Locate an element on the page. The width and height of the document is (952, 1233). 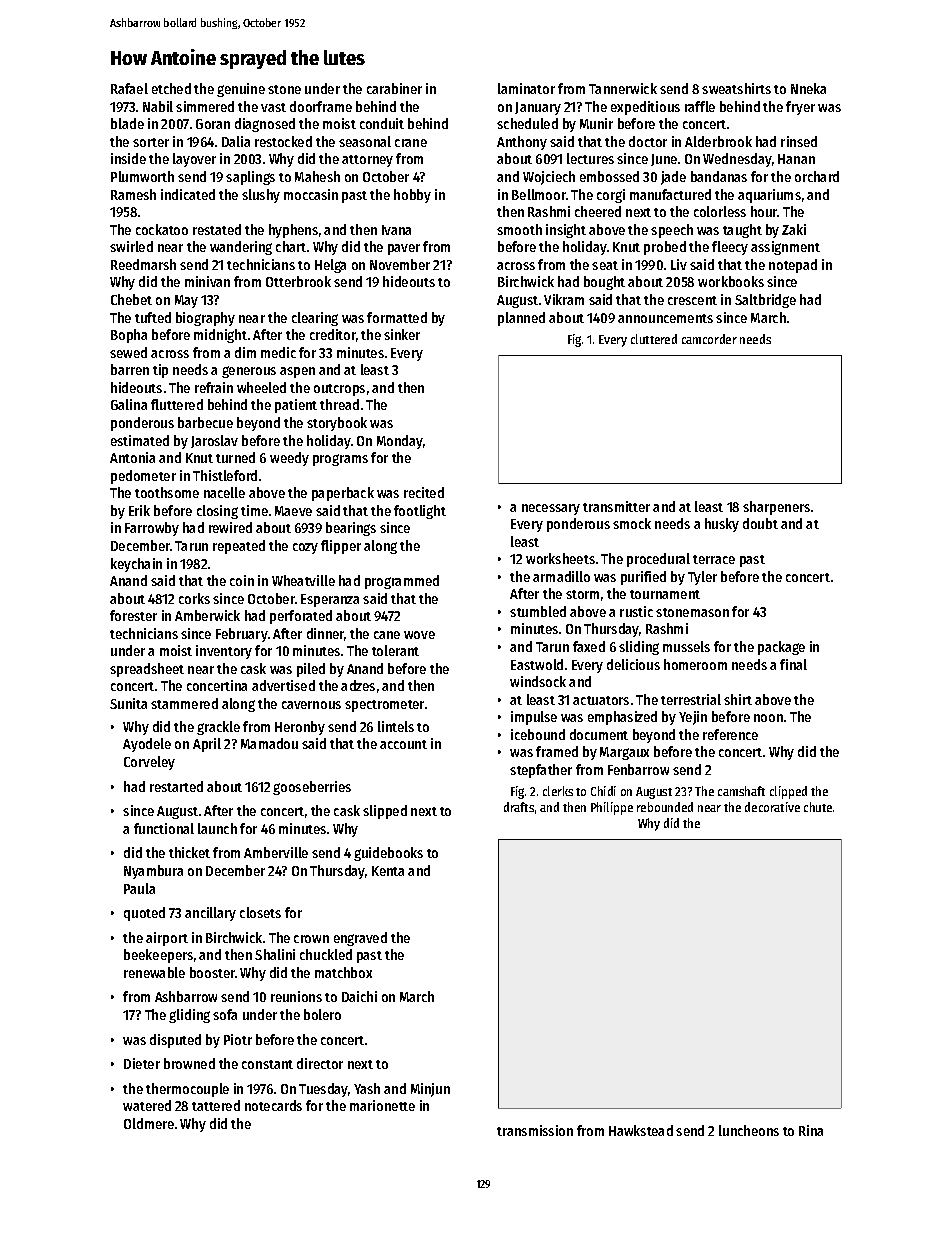
husky is located at coordinates (722, 525).
